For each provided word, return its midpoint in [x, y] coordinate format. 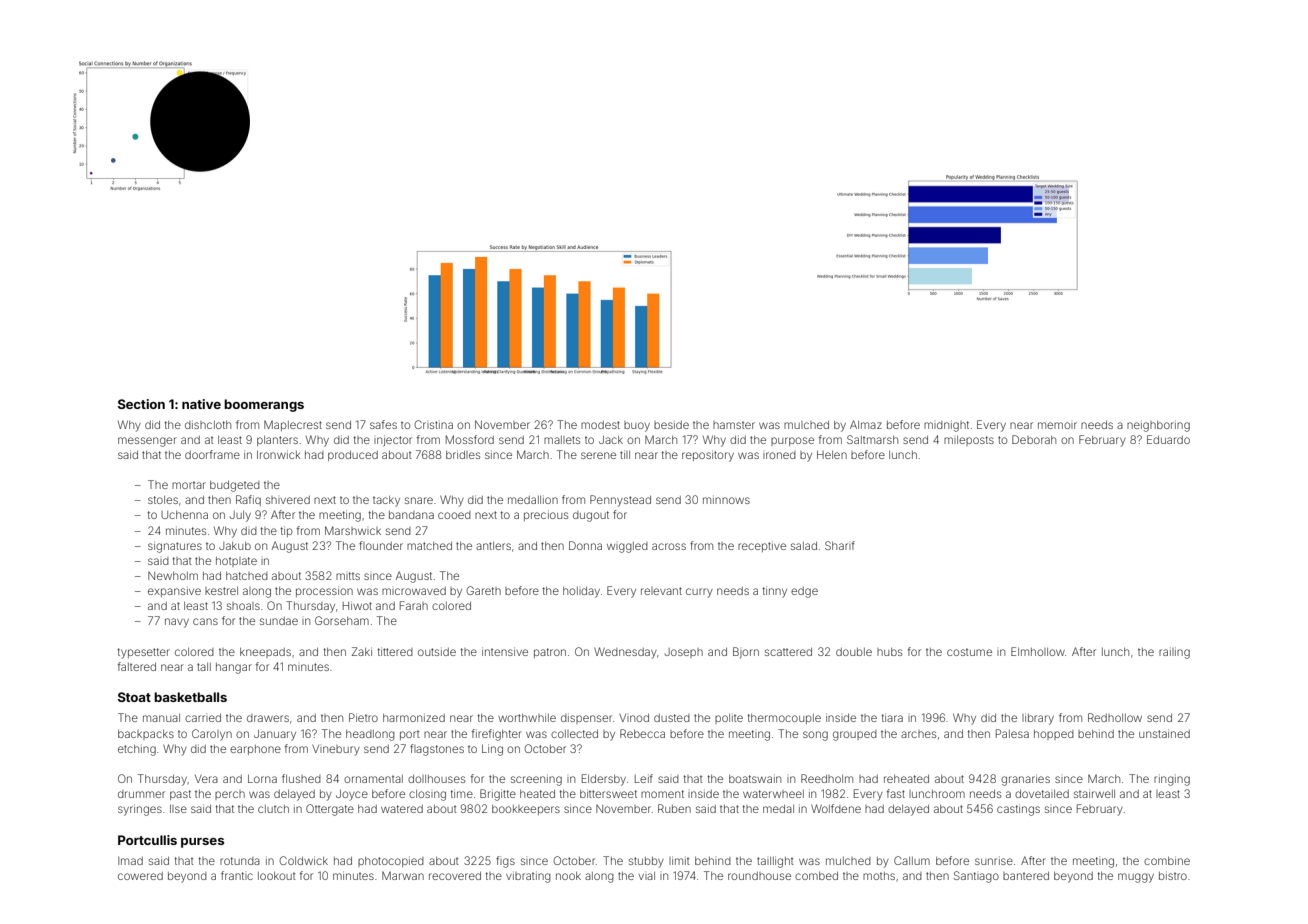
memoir [1057, 425]
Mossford [470, 439]
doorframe [212, 454]
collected [574, 734]
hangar [234, 668]
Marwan [403, 875]
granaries [1025, 780]
